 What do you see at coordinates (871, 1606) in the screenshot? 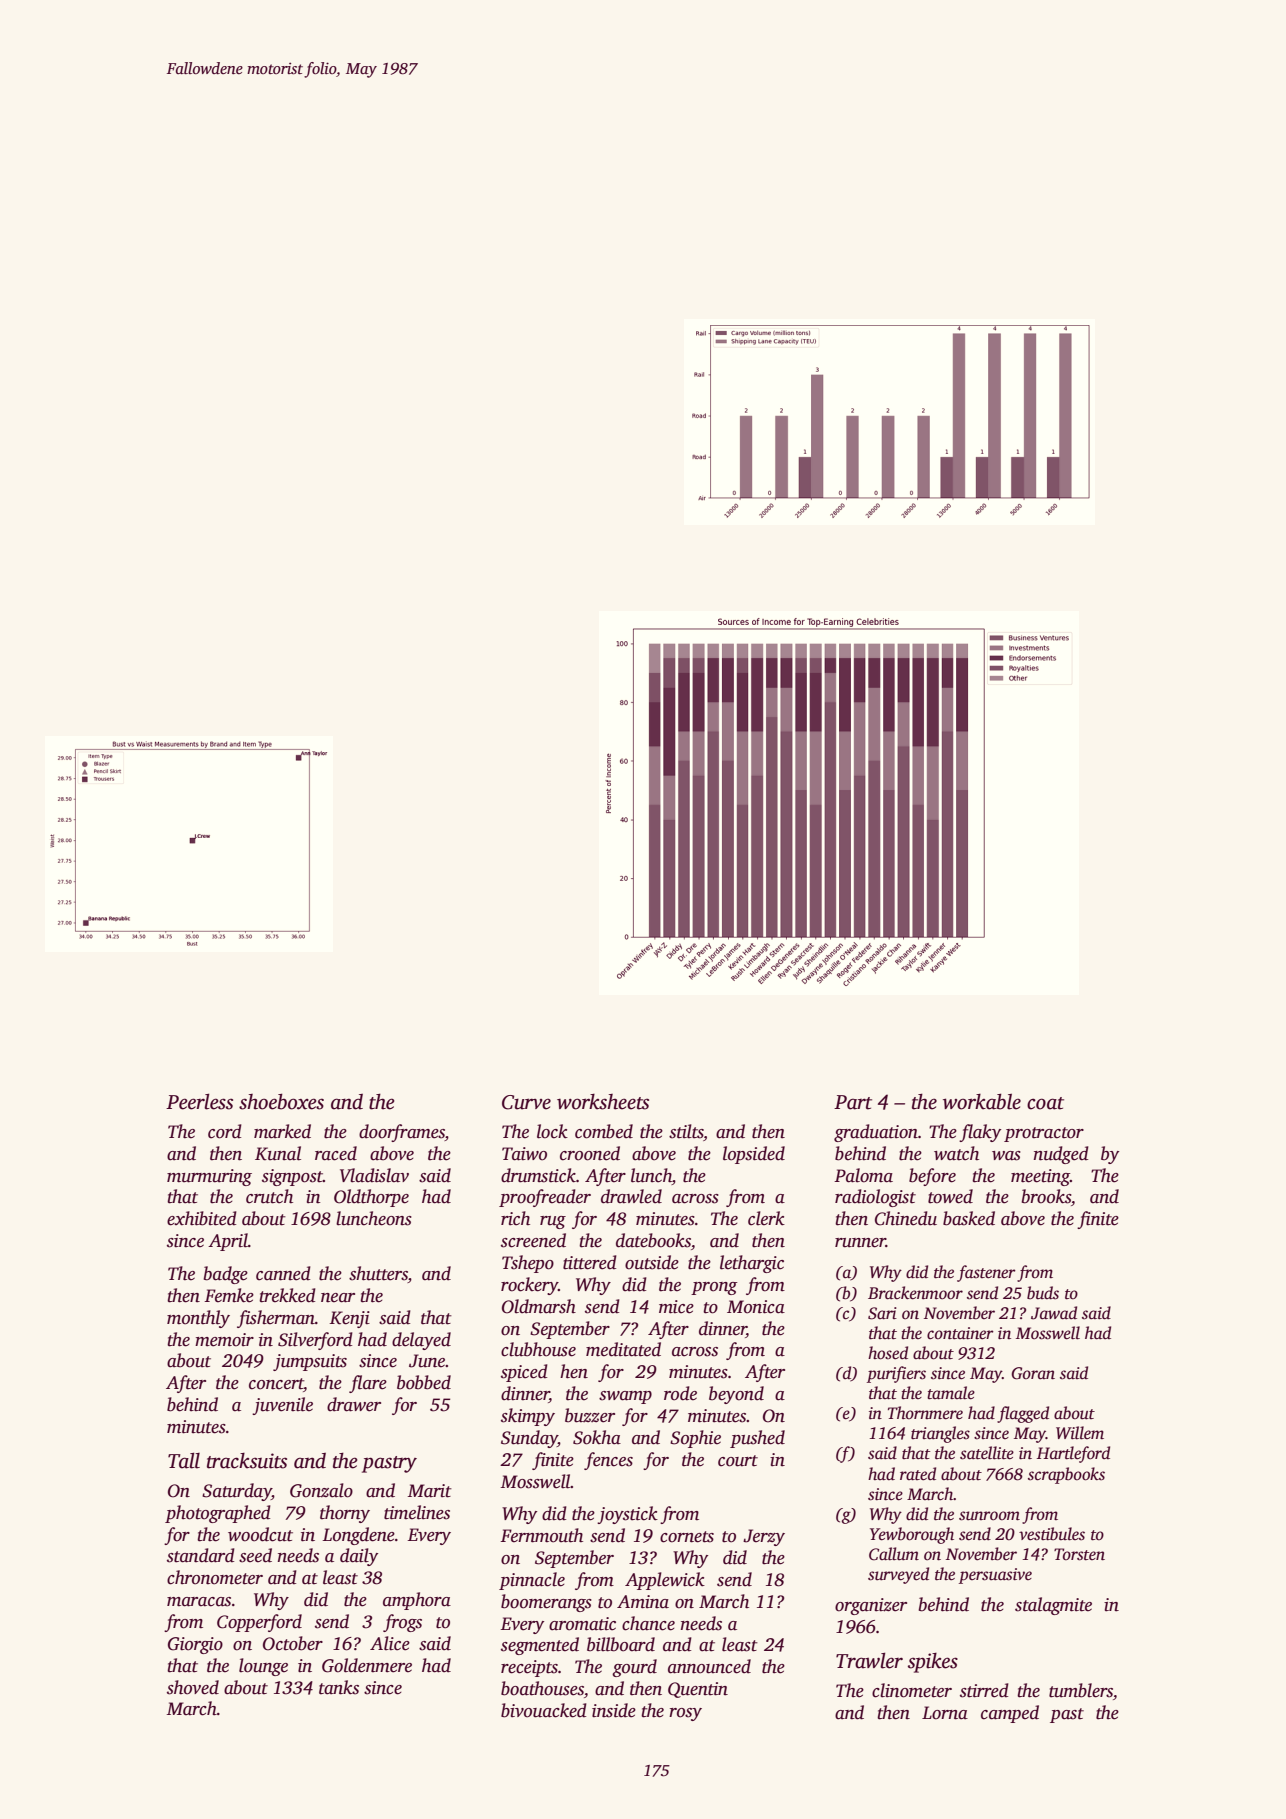
I see `organizer` at bounding box center [871, 1606].
